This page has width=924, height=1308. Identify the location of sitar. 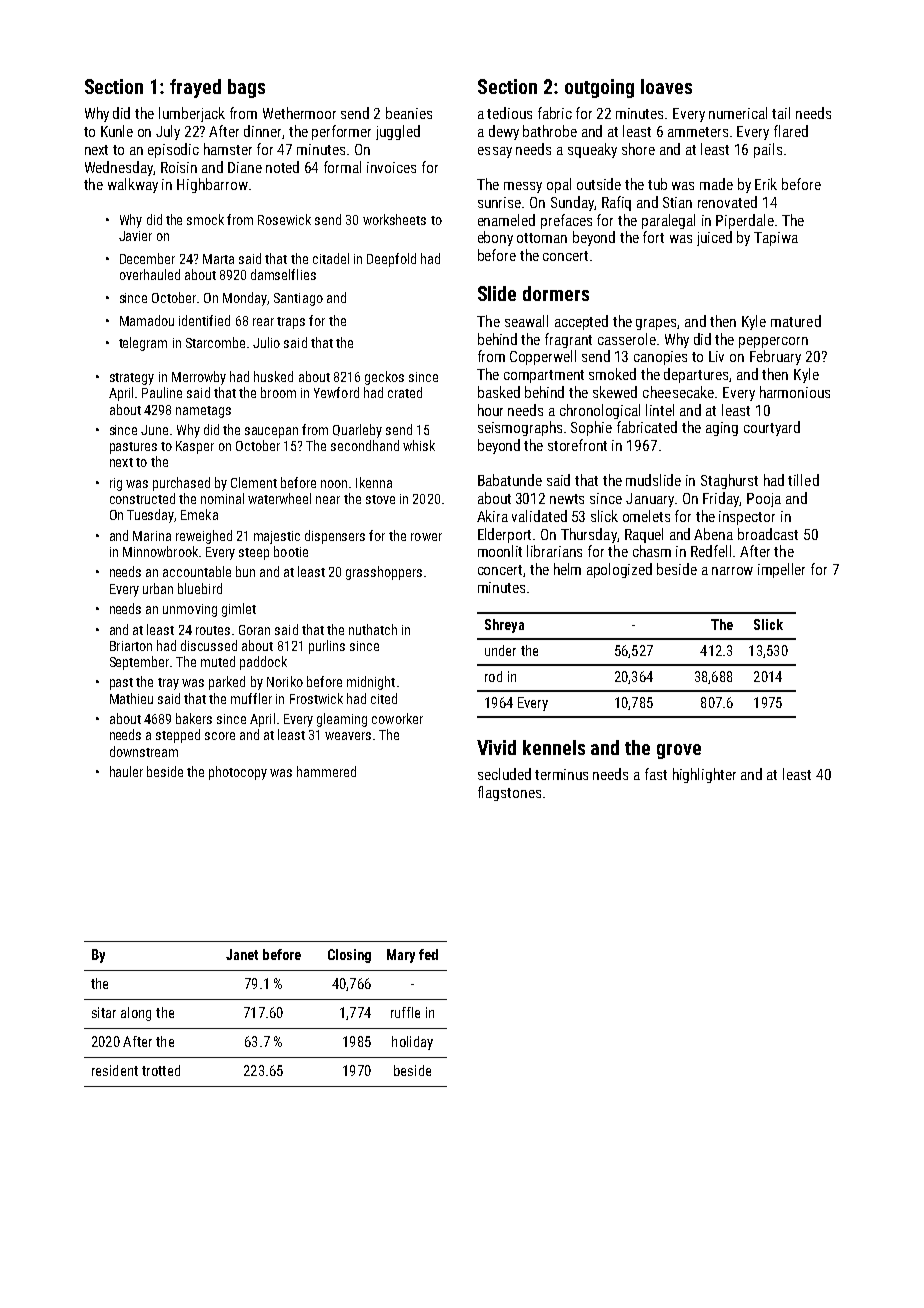
(104, 1012).
